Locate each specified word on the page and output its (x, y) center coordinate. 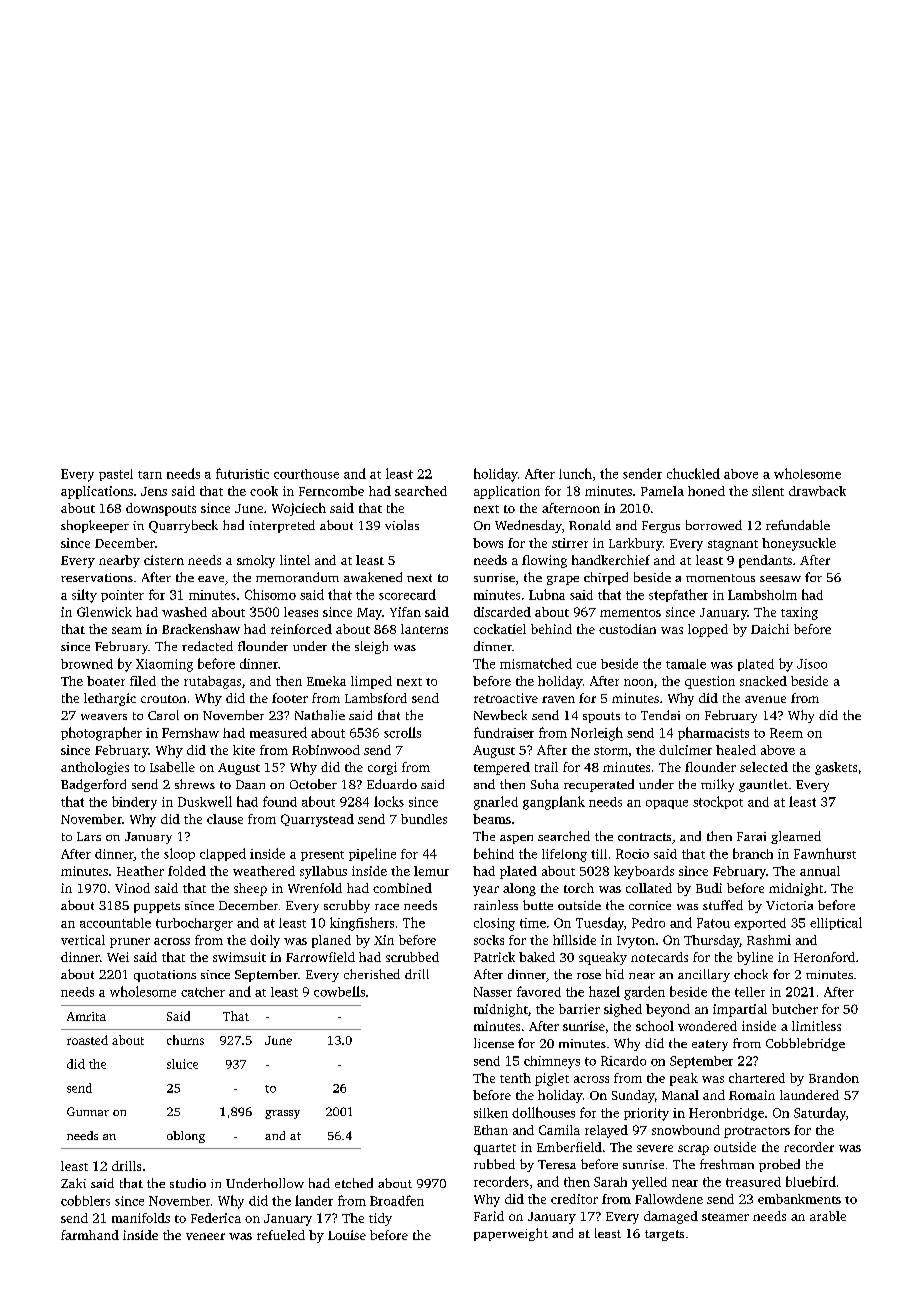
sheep (250, 889)
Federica (216, 1218)
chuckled (693, 473)
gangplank (554, 803)
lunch (575, 473)
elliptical (836, 923)
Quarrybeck (183, 526)
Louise (347, 1235)
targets (664, 1235)
